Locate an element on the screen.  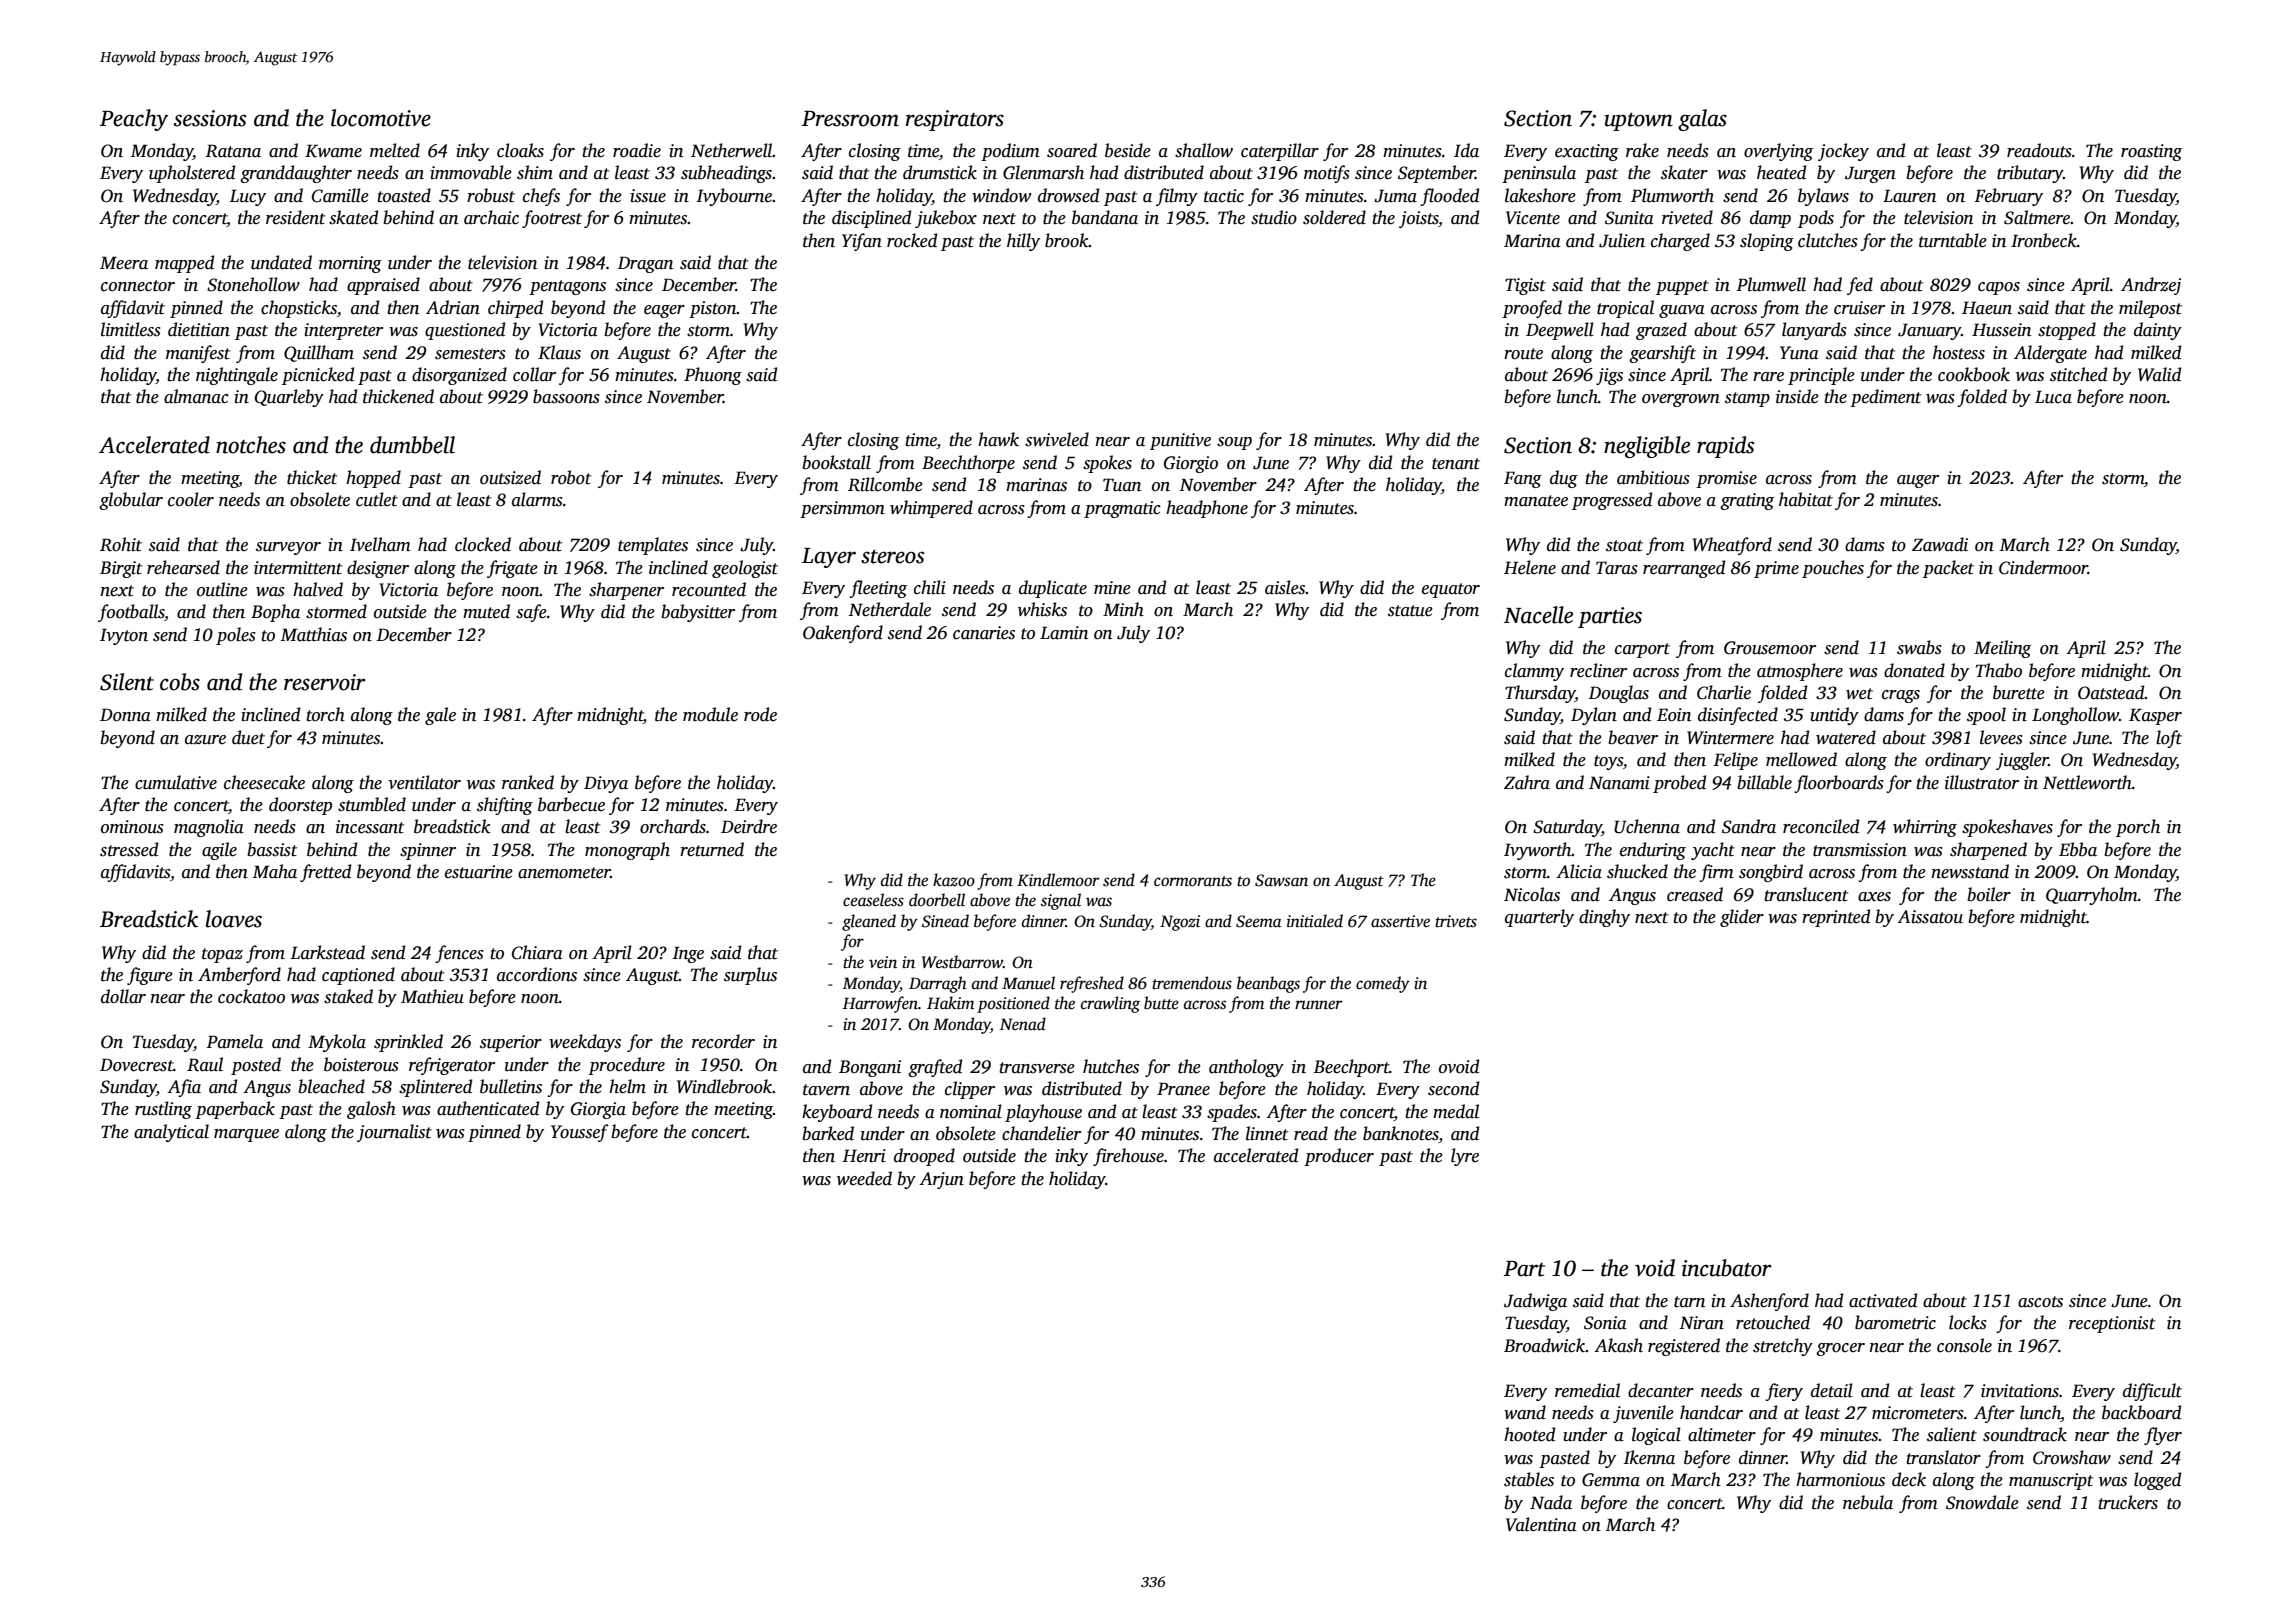
loaves is located at coordinates (234, 919).
